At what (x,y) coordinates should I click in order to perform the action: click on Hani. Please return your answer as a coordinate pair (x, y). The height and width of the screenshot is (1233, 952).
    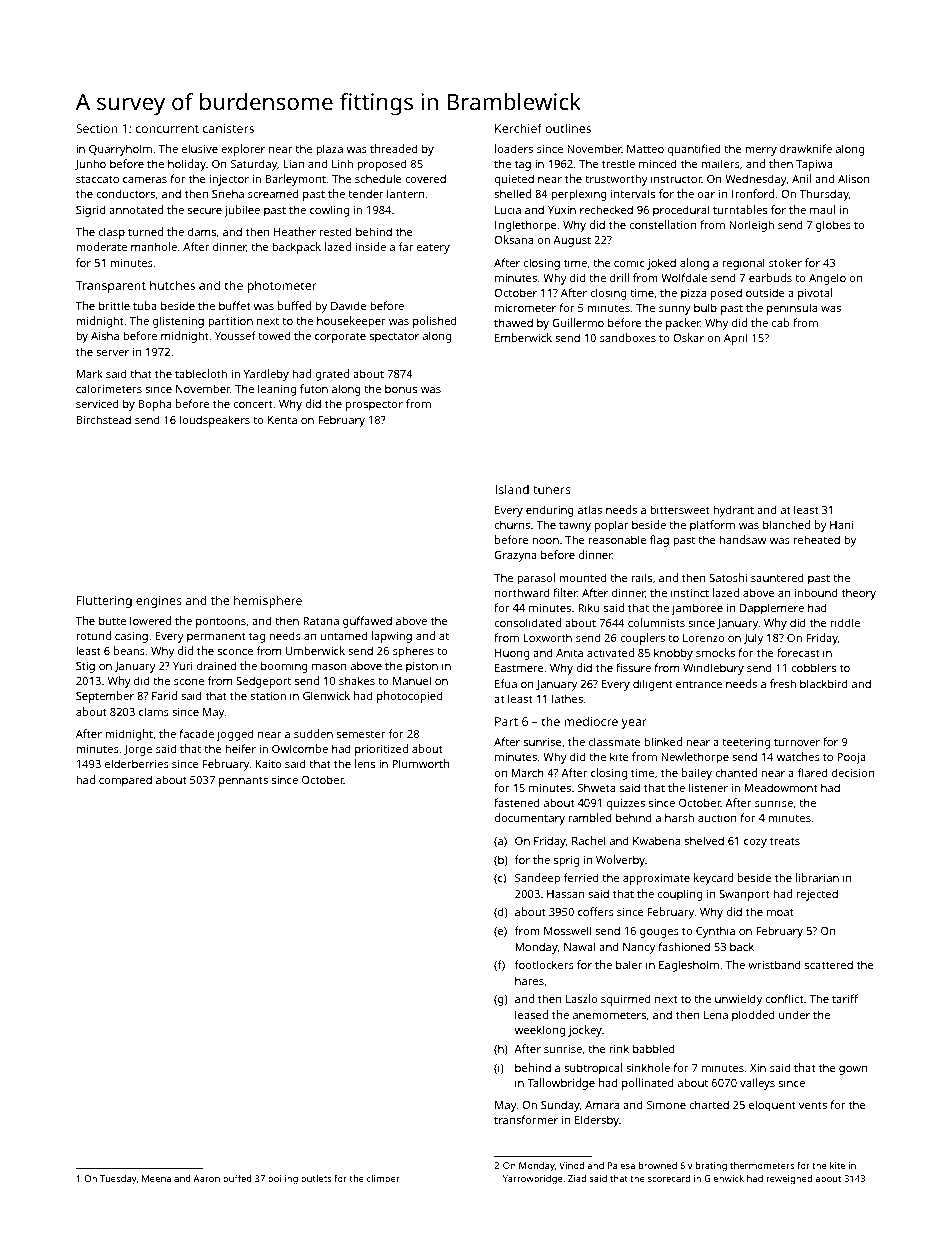
    Looking at the image, I should click on (841, 525).
